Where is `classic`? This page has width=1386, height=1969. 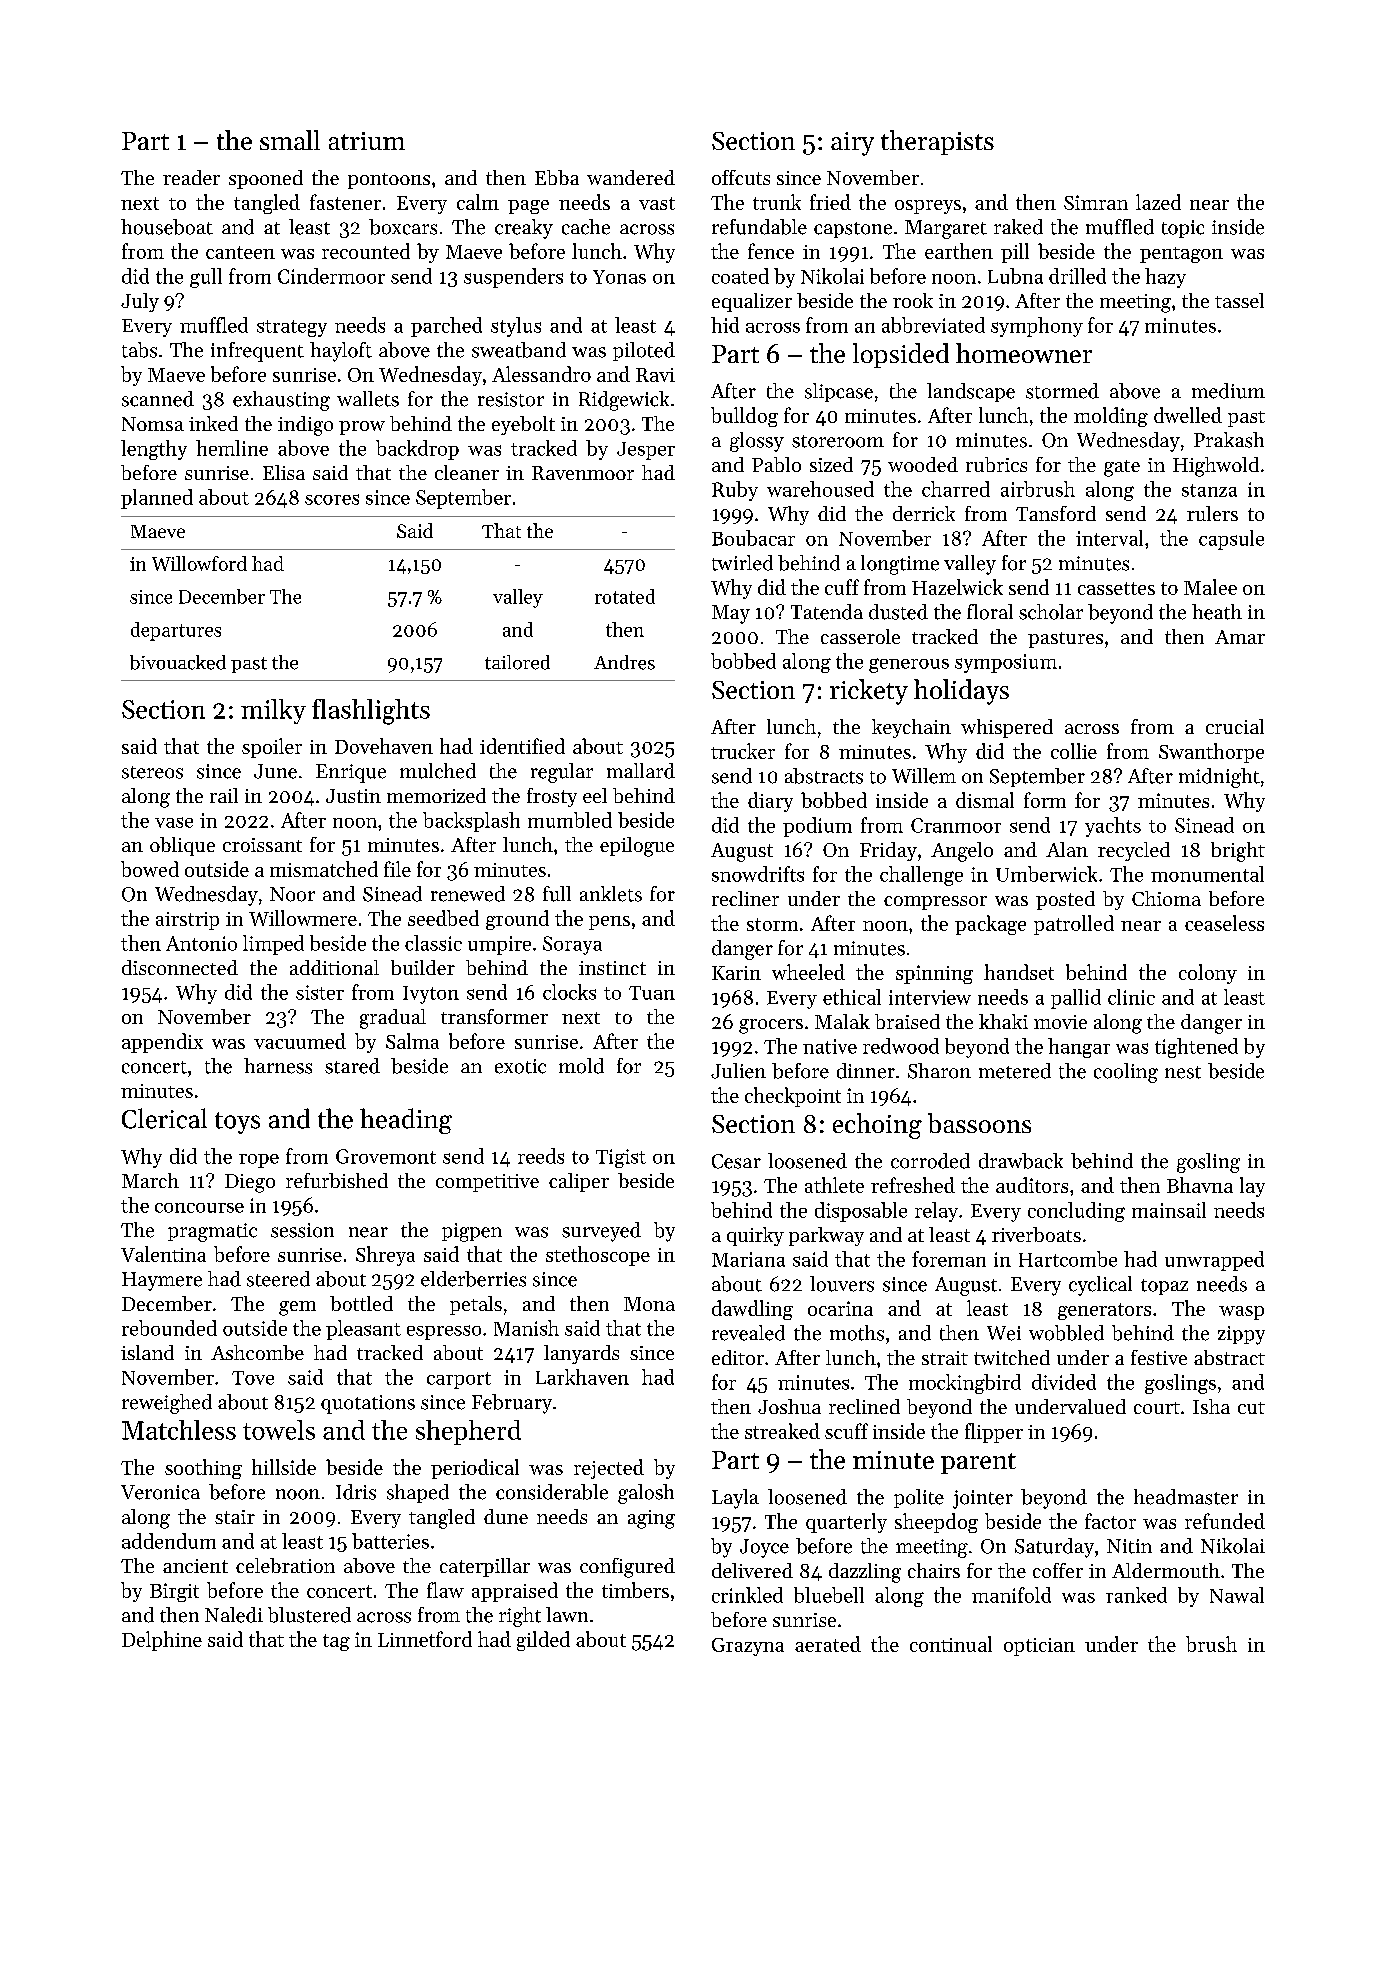
classic is located at coordinates (433, 943).
